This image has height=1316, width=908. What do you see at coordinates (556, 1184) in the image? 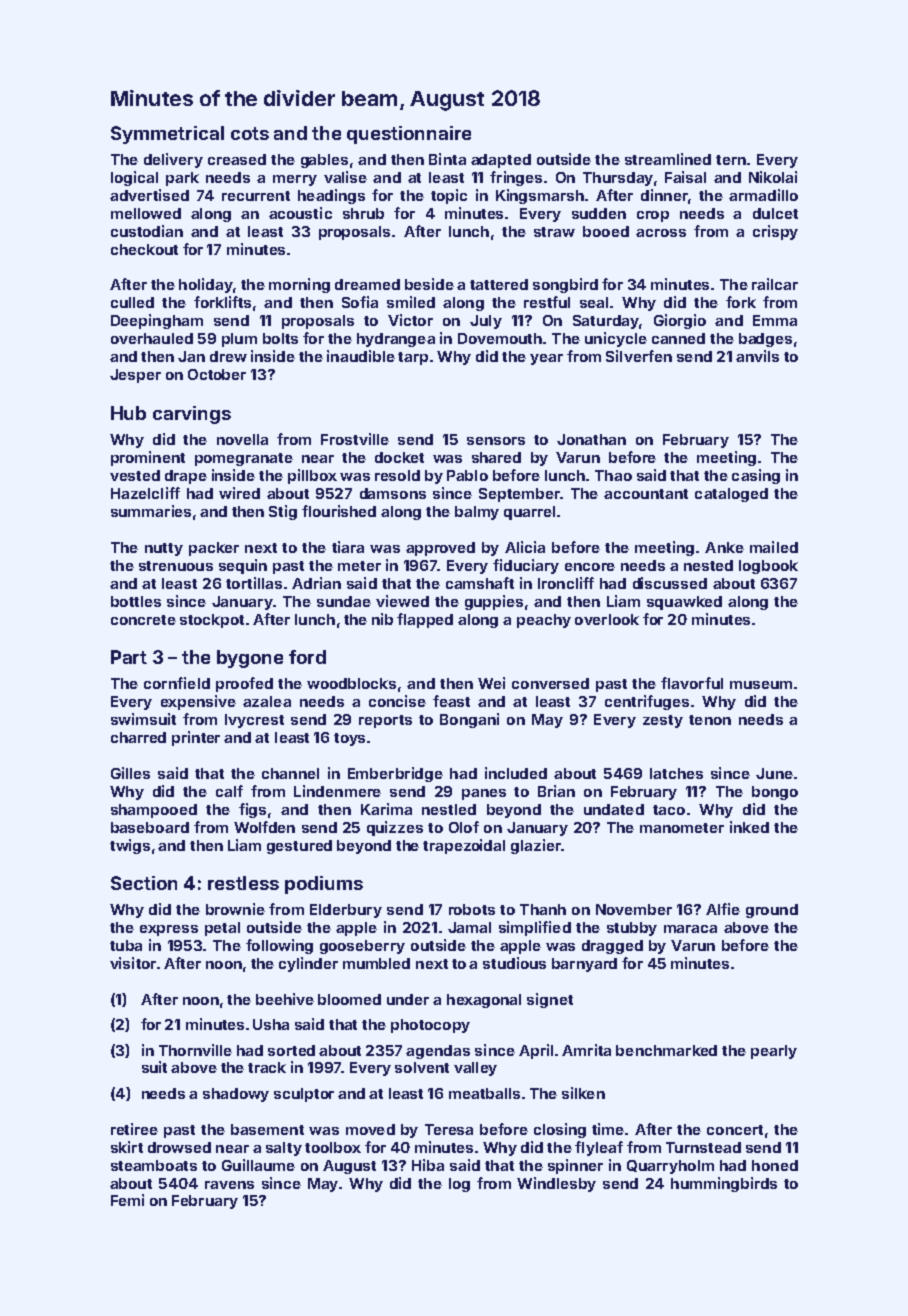
I see `Windlesby` at bounding box center [556, 1184].
